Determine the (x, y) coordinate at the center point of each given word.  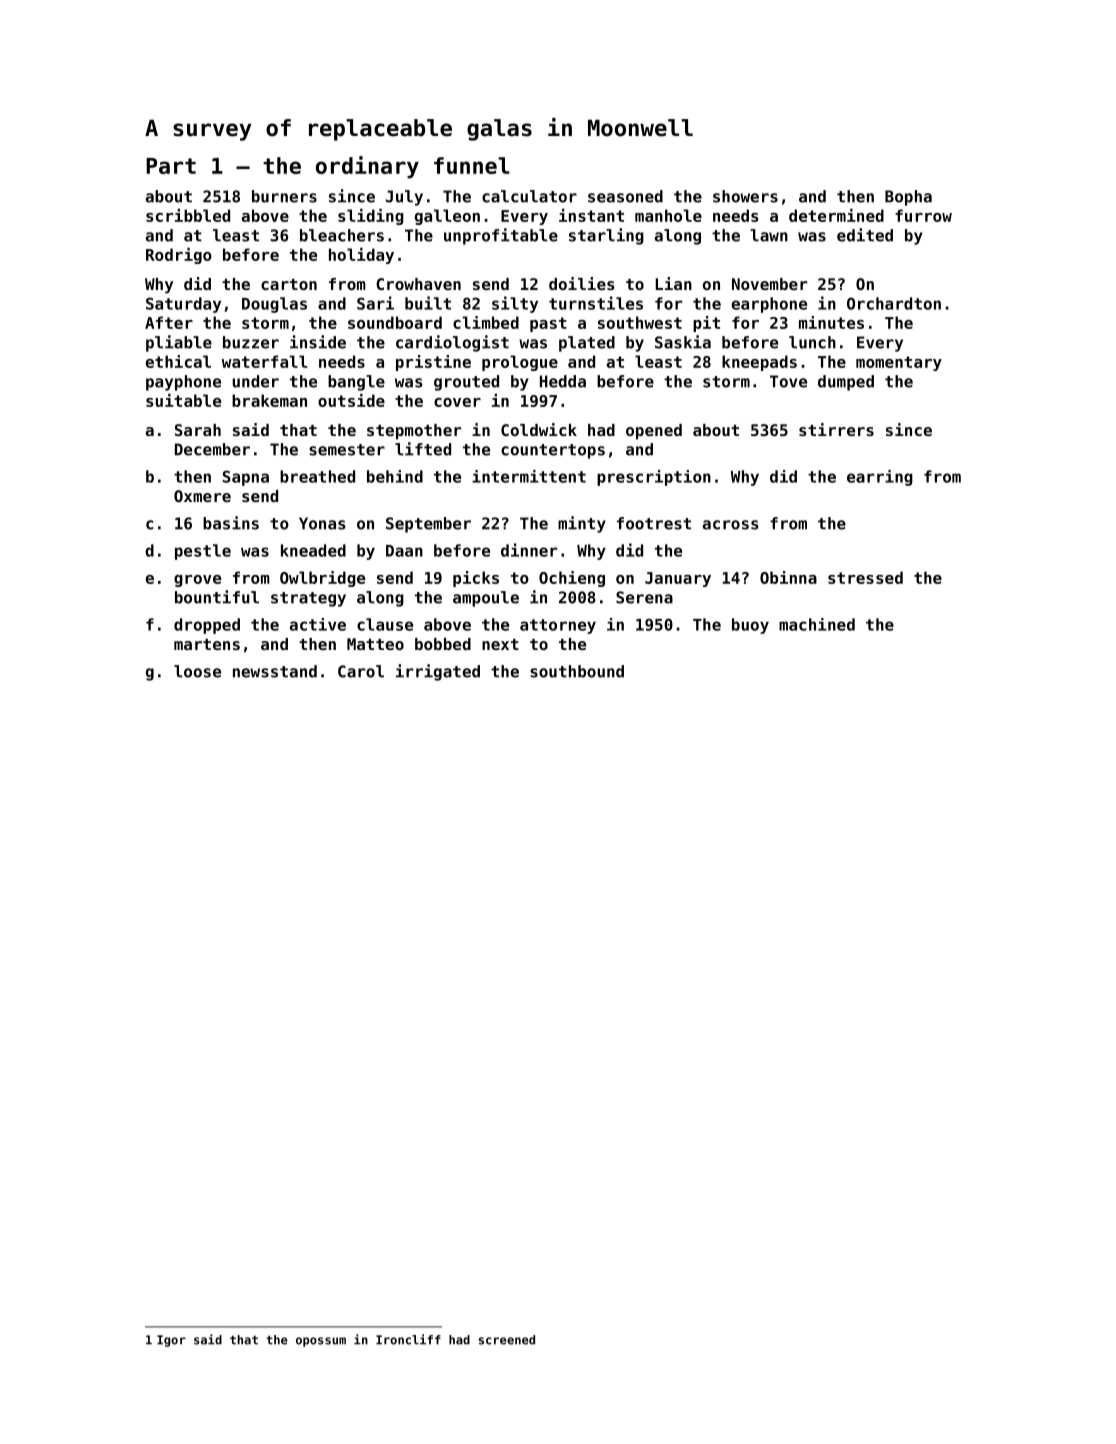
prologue (520, 363)
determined (836, 215)
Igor (171, 1341)
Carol (361, 671)
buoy (750, 626)
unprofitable (501, 236)
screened (507, 1340)
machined (817, 624)
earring (880, 478)
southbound (577, 671)
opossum (321, 1342)
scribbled (188, 215)
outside (351, 400)
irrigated (438, 672)
